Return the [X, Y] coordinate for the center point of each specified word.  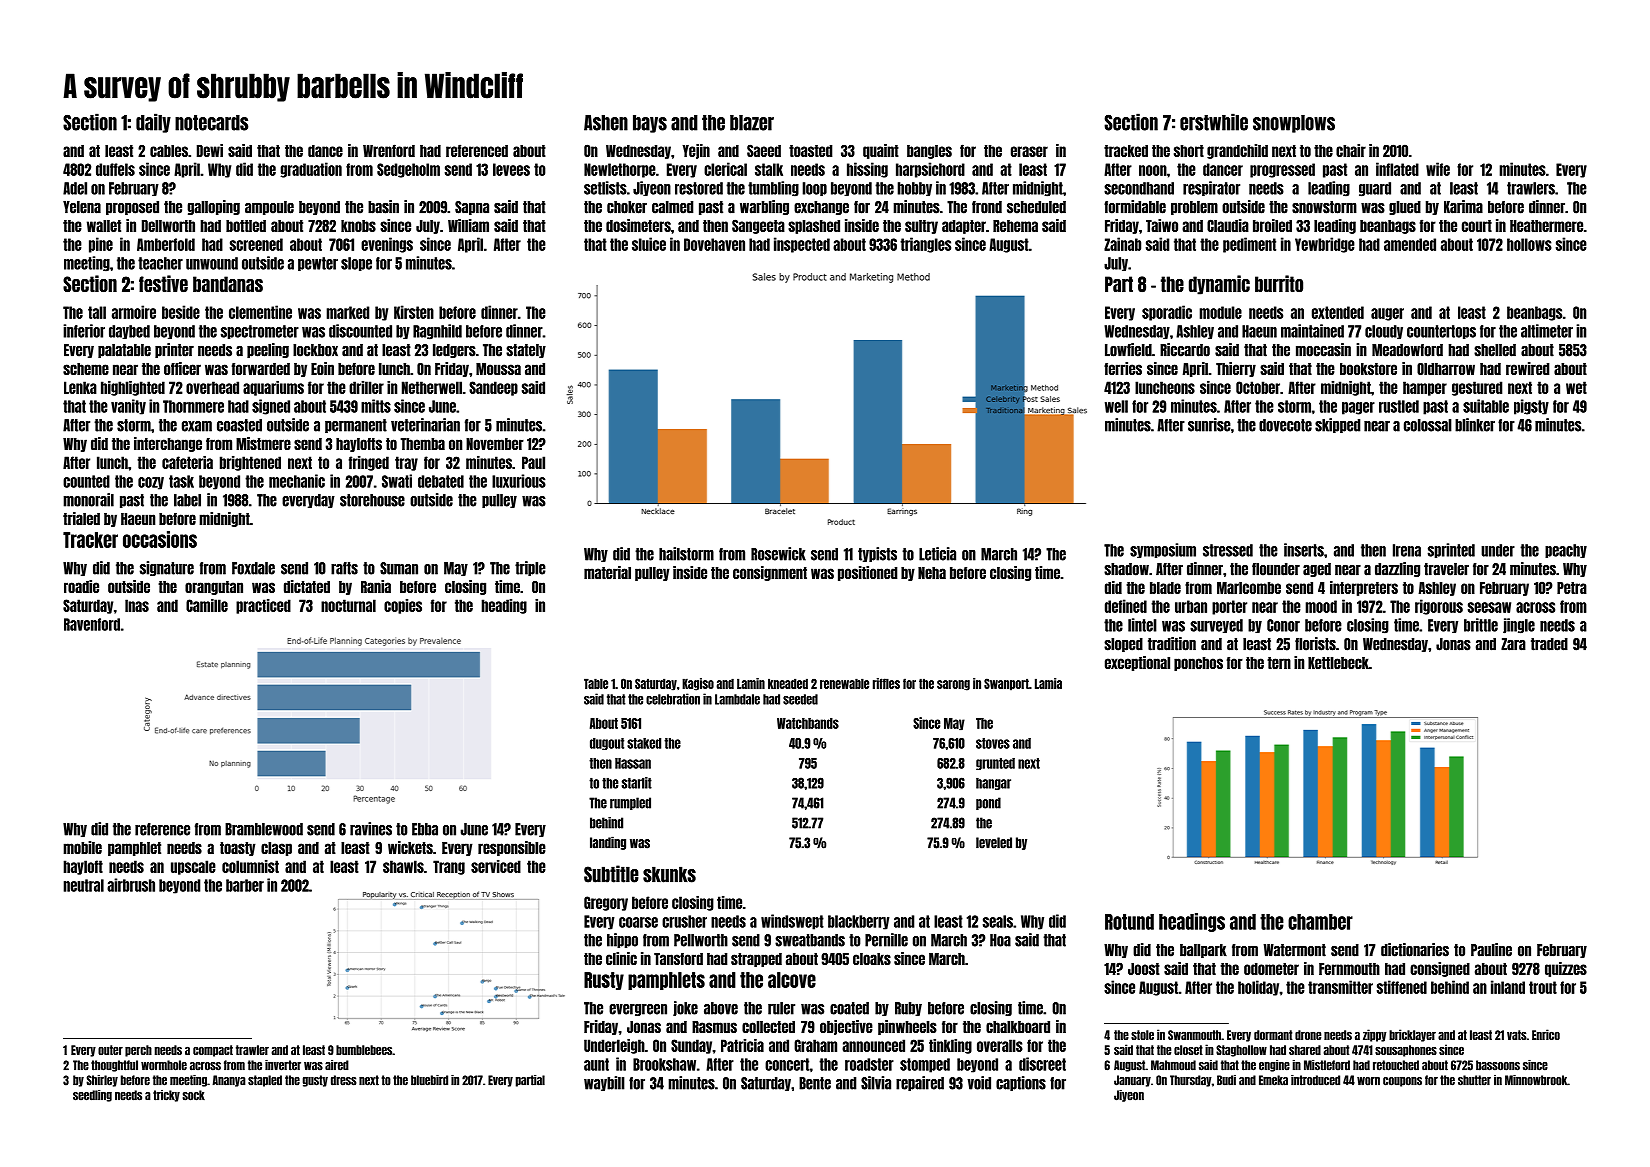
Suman [399, 568]
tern [1279, 663]
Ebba [425, 829]
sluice [649, 244]
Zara [1513, 644]
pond [988, 803]
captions [1021, 1083]
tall [97, 312]
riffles [886, 683]
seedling [92, 1096]
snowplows [1294, 124]
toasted [810, 151]
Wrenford [389, 150]
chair [1351, 150]
